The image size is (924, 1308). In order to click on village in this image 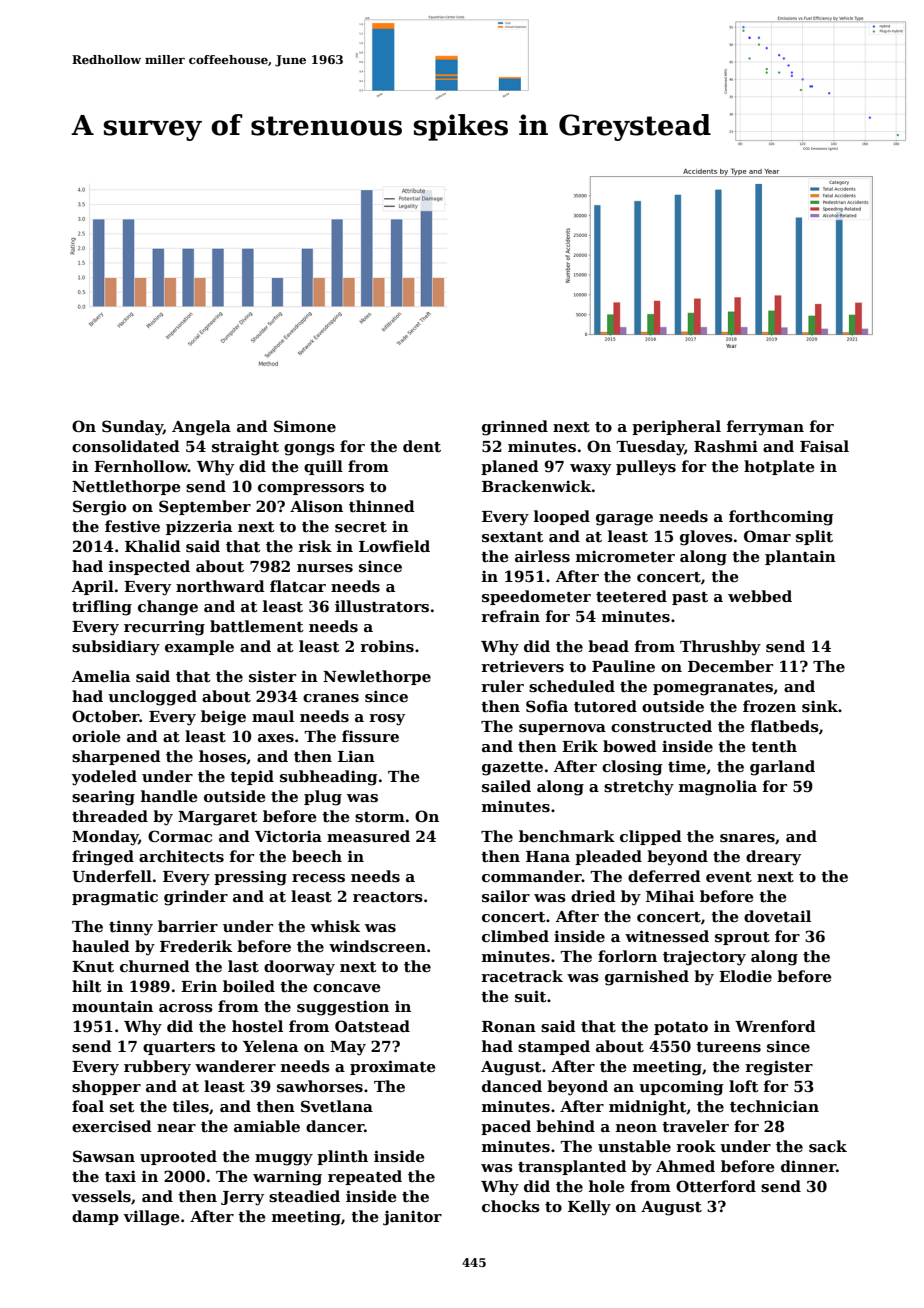, I will do `click(151, 1218)`.
